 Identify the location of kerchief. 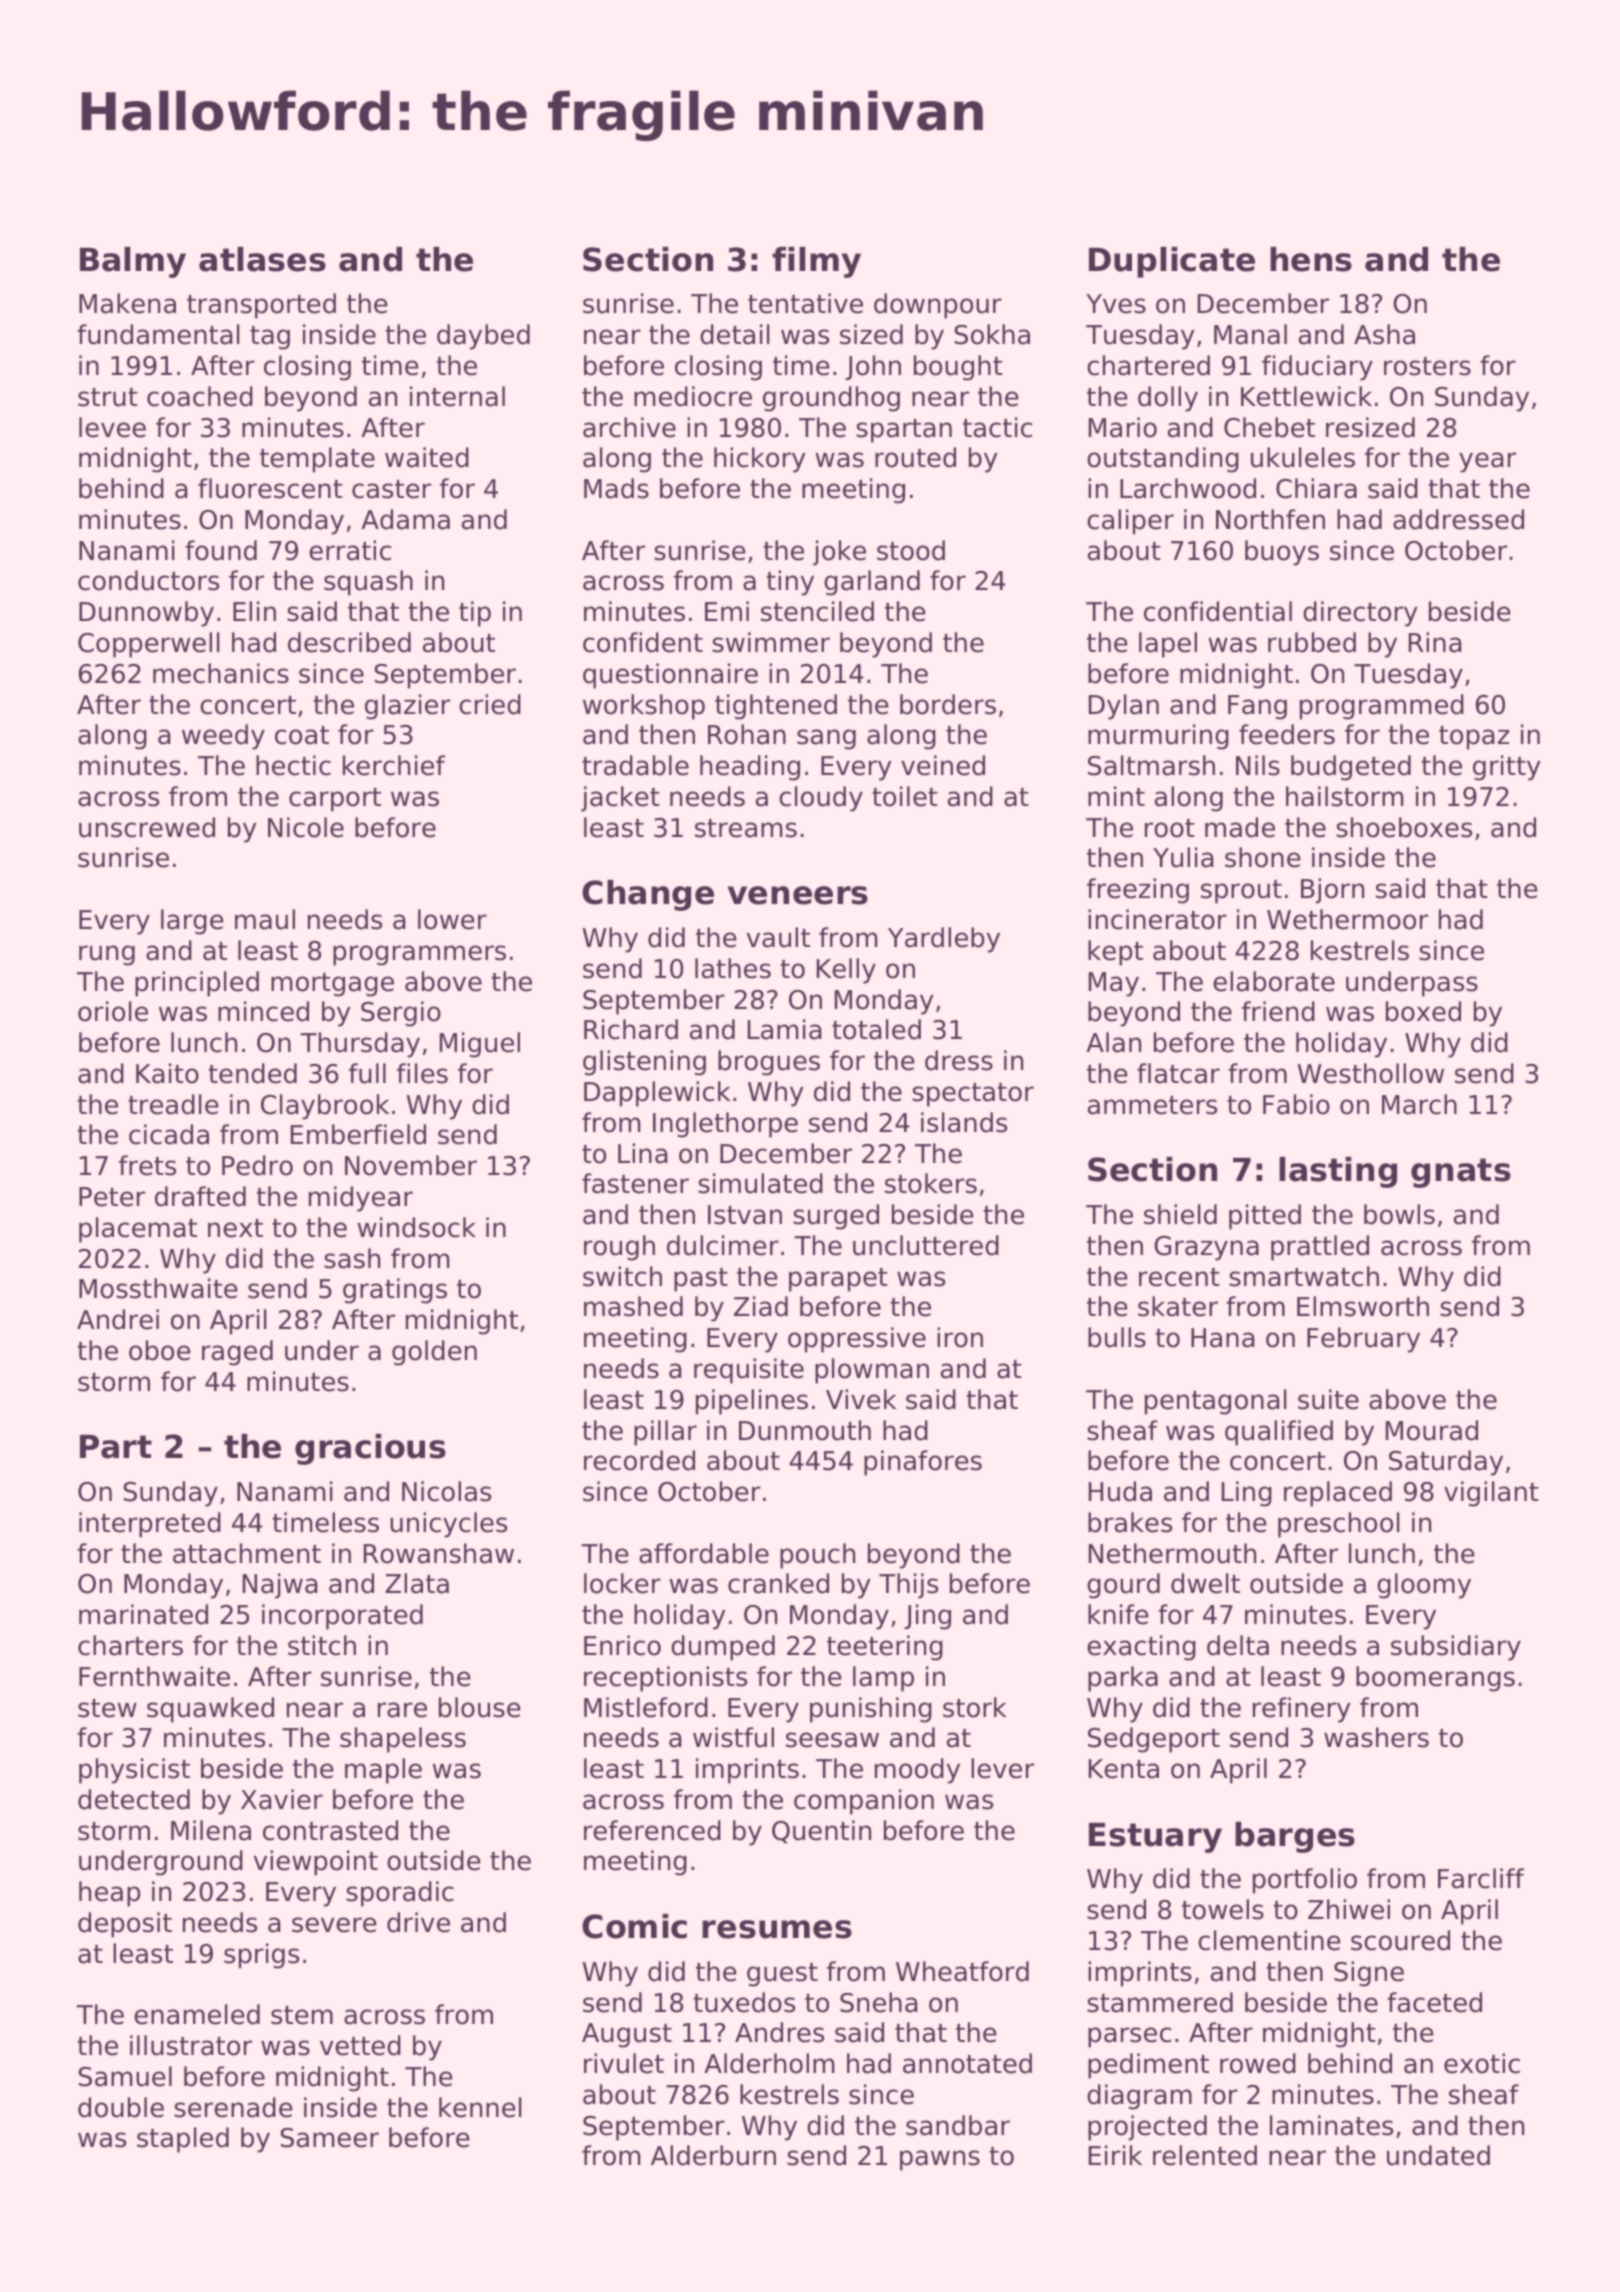
(394, 765).
